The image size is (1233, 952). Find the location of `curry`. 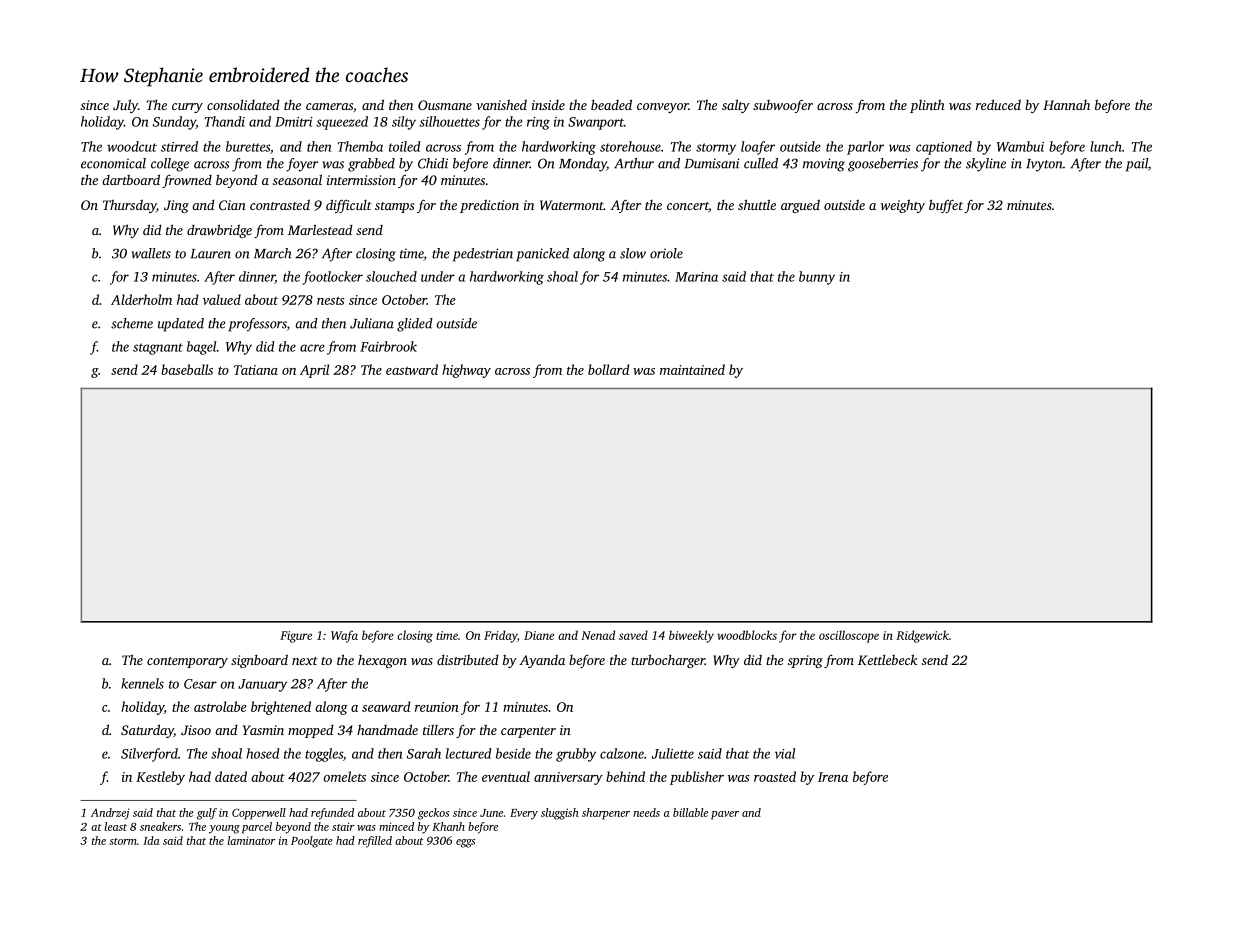

curry is located at coordinates (187, 108).
